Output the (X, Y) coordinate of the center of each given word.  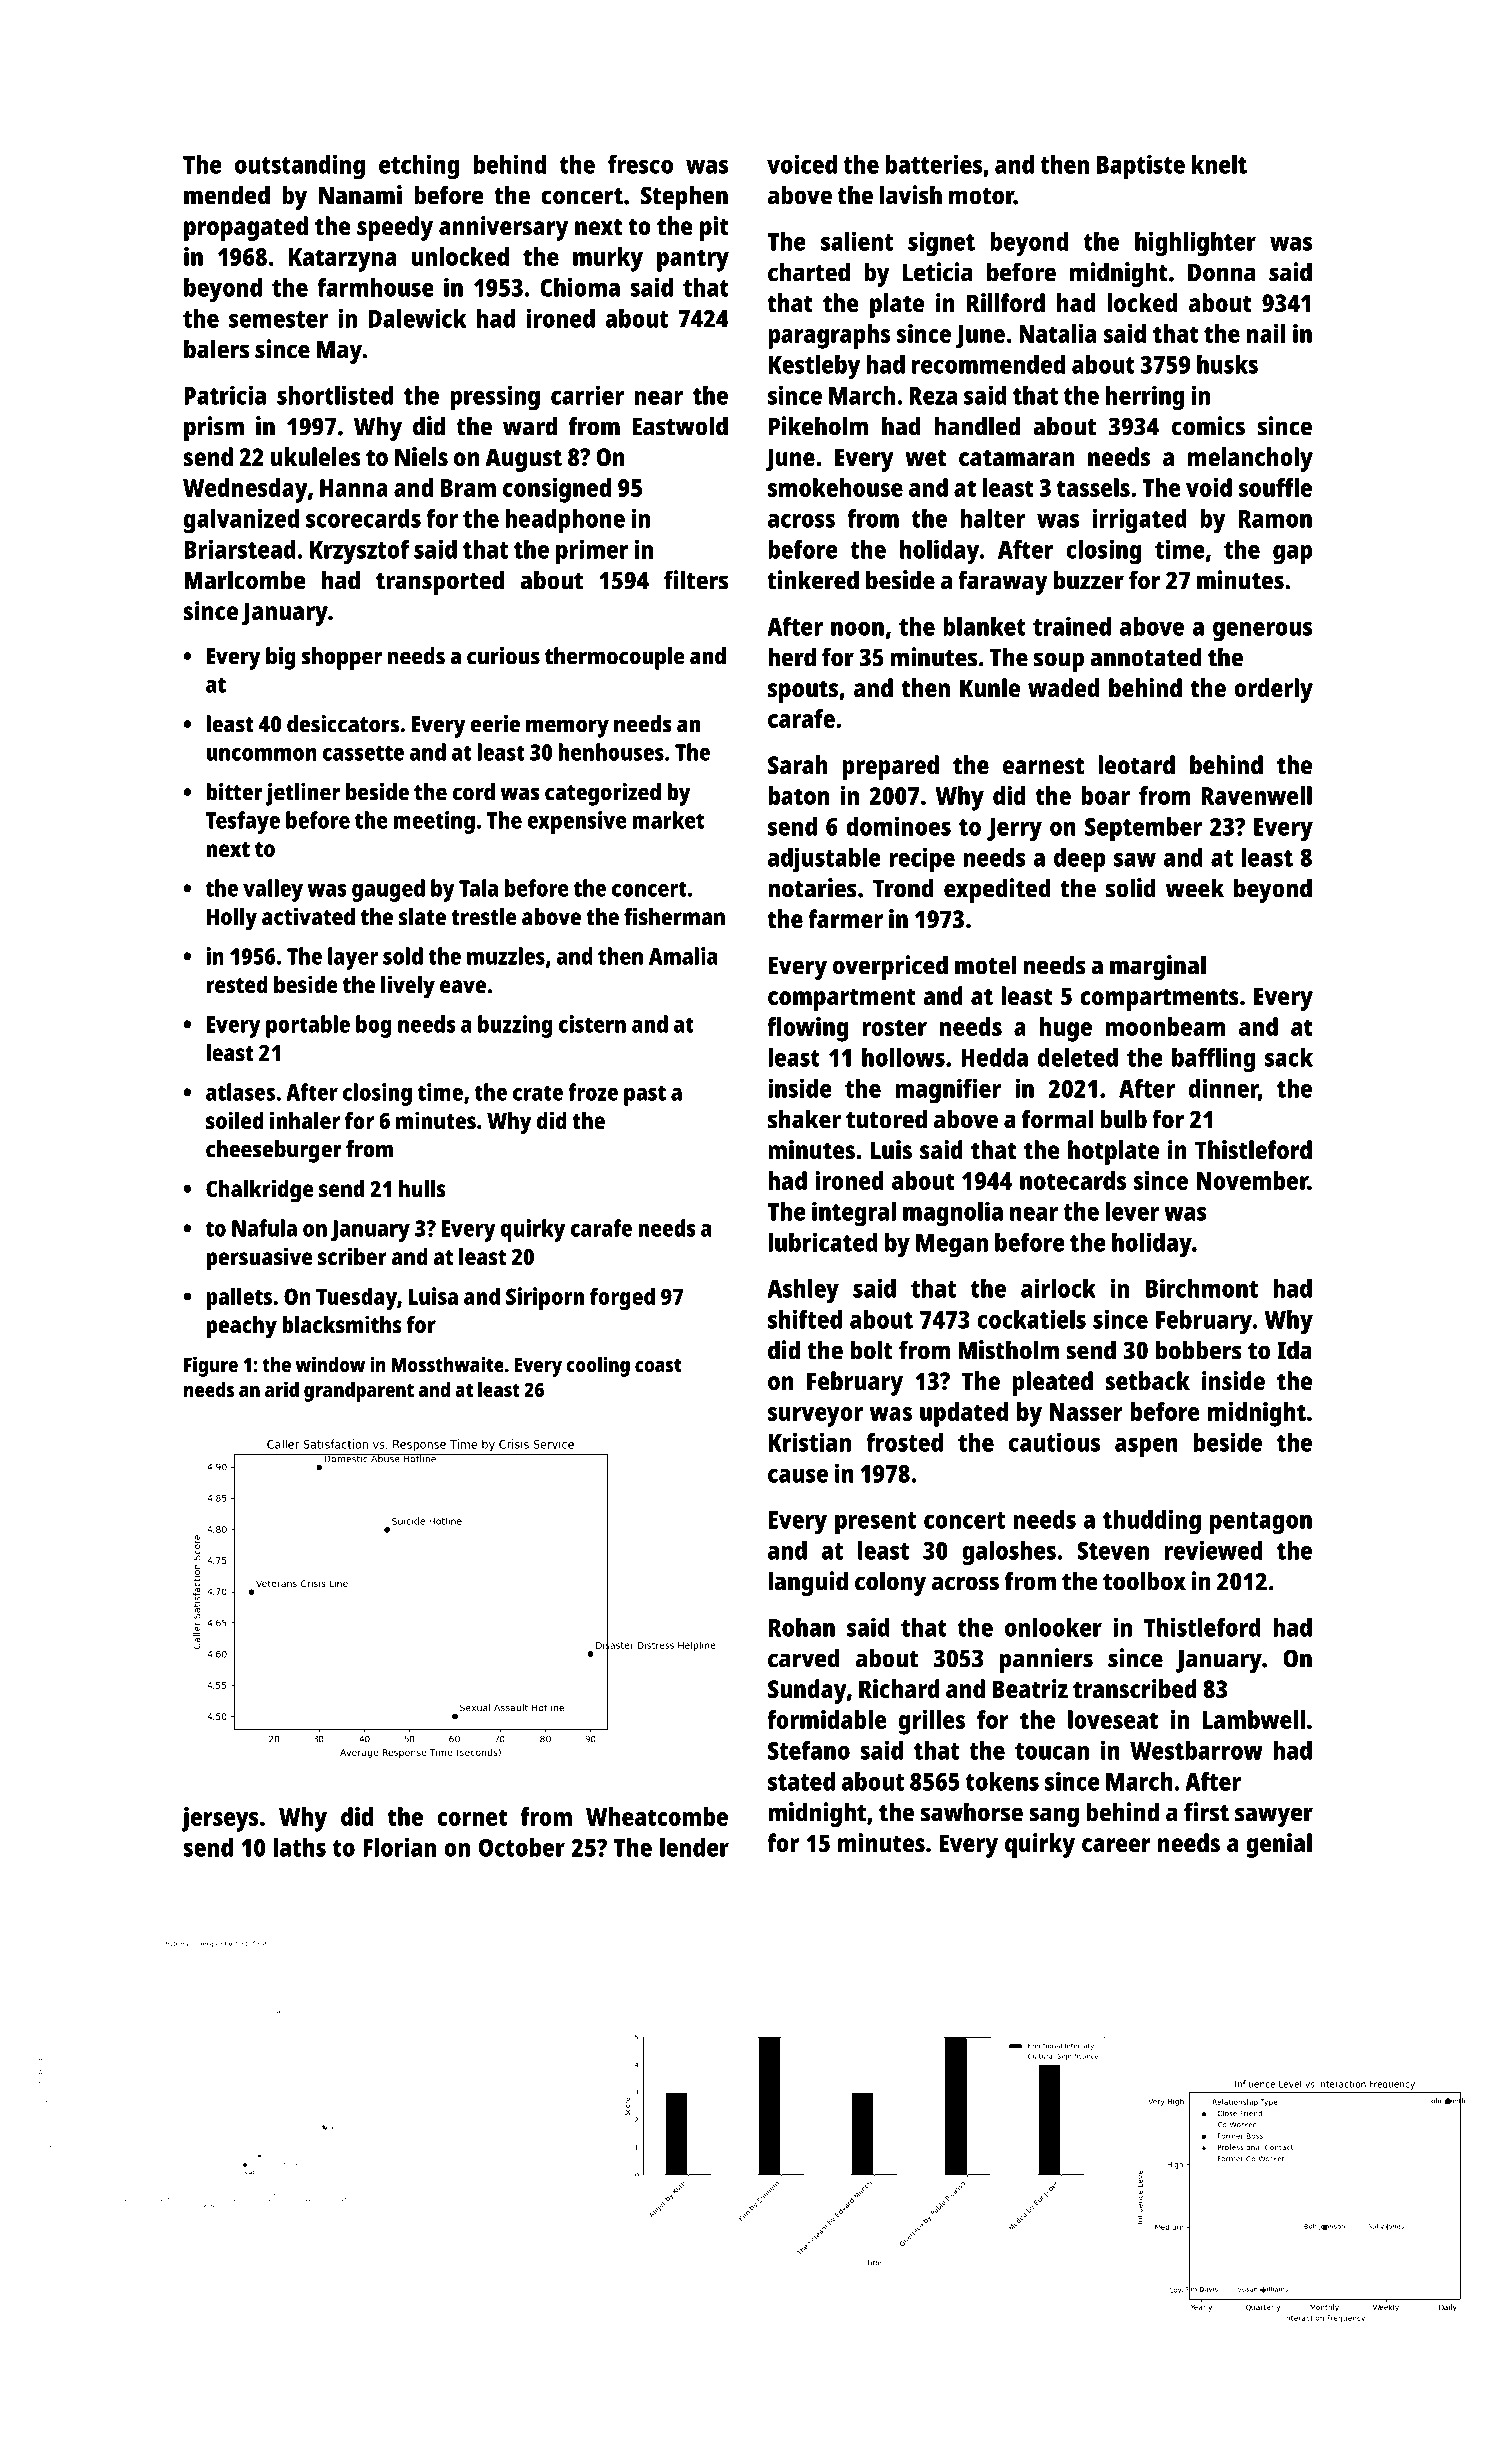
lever (1132, 1211)
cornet (472, 1817)
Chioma (580, 287)
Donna (1221, 273)
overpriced (890, 967)
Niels (421, 456)
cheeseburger (274, 1151)
